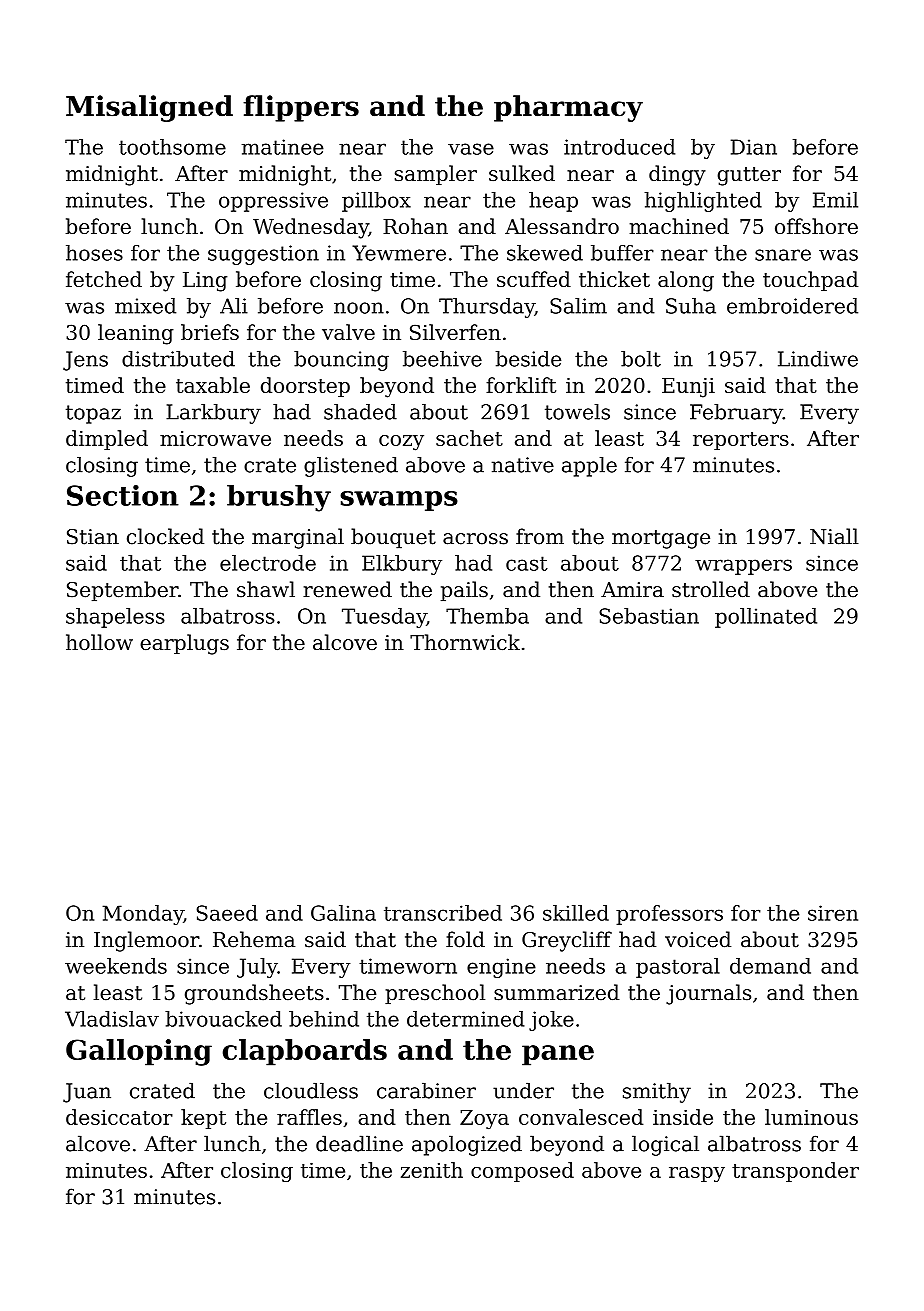 This screenshot has width=924, height=1311. Describe the element at coordinates (184, 644) in the screenshot. I see `earplugs` at that location.
